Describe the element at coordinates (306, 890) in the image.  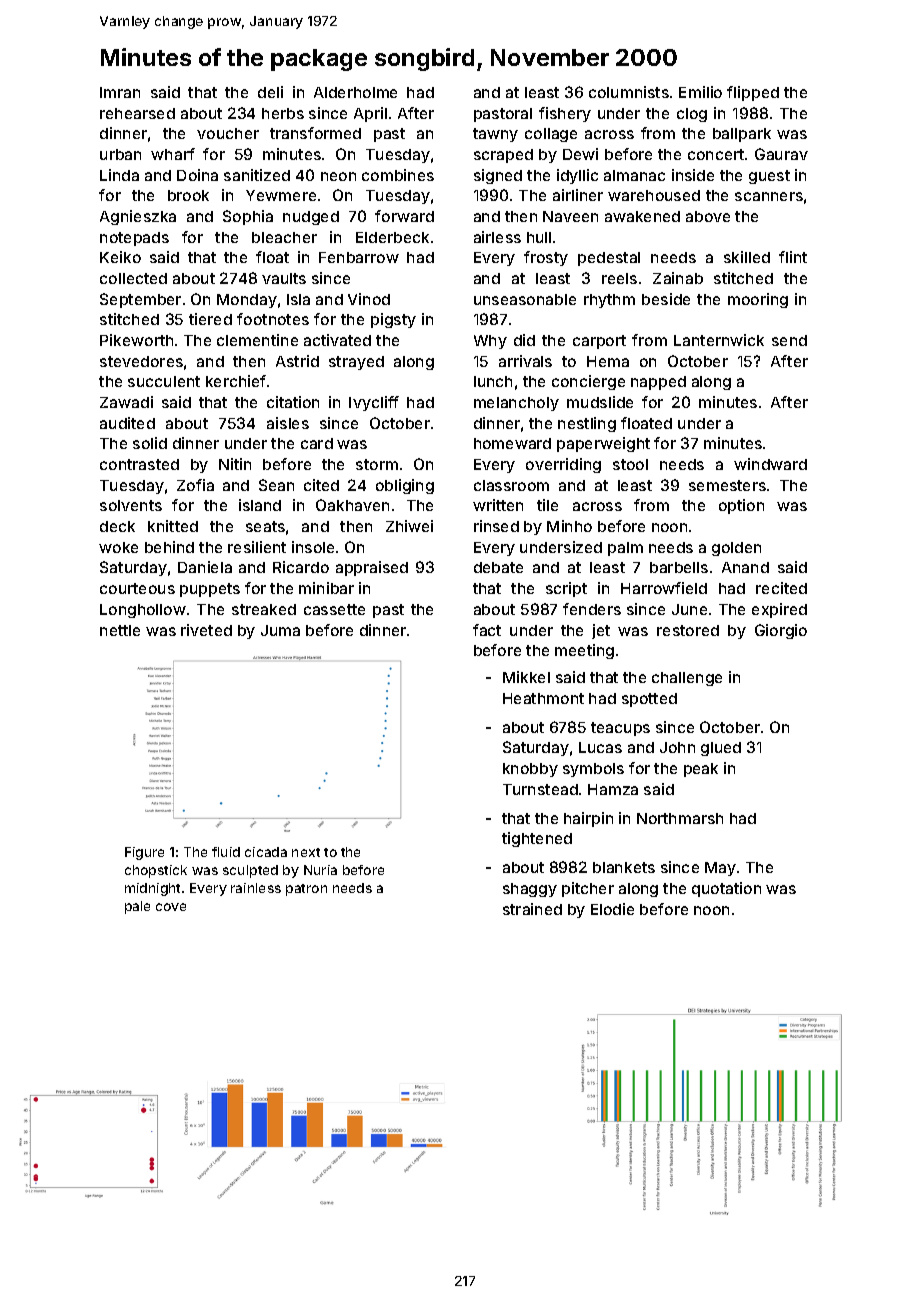
I see `patron` at that location.
